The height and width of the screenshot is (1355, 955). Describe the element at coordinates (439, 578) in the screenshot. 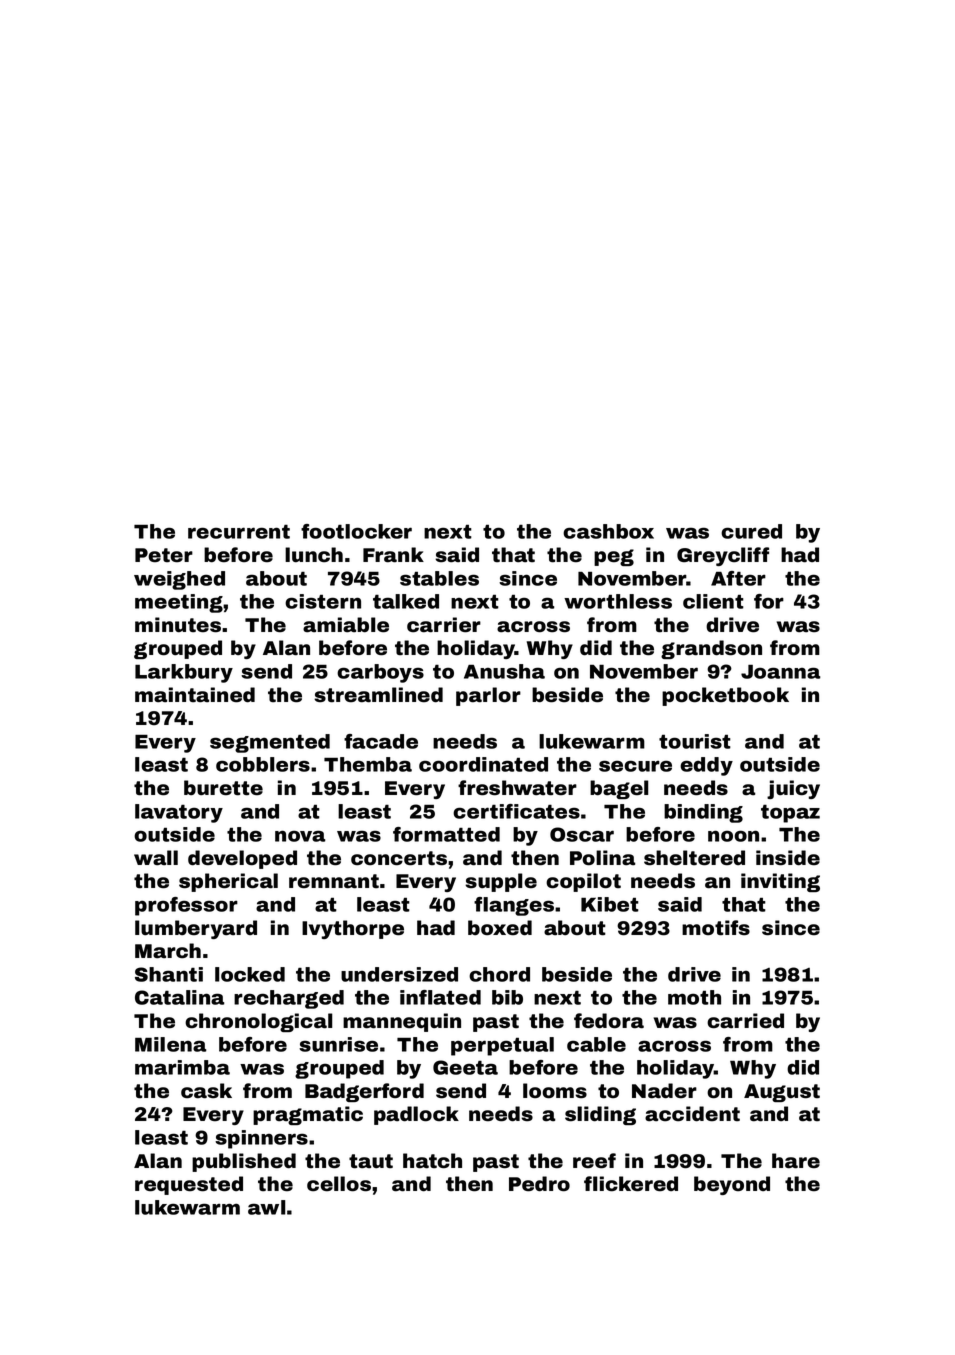

I see `stables` at that location.
